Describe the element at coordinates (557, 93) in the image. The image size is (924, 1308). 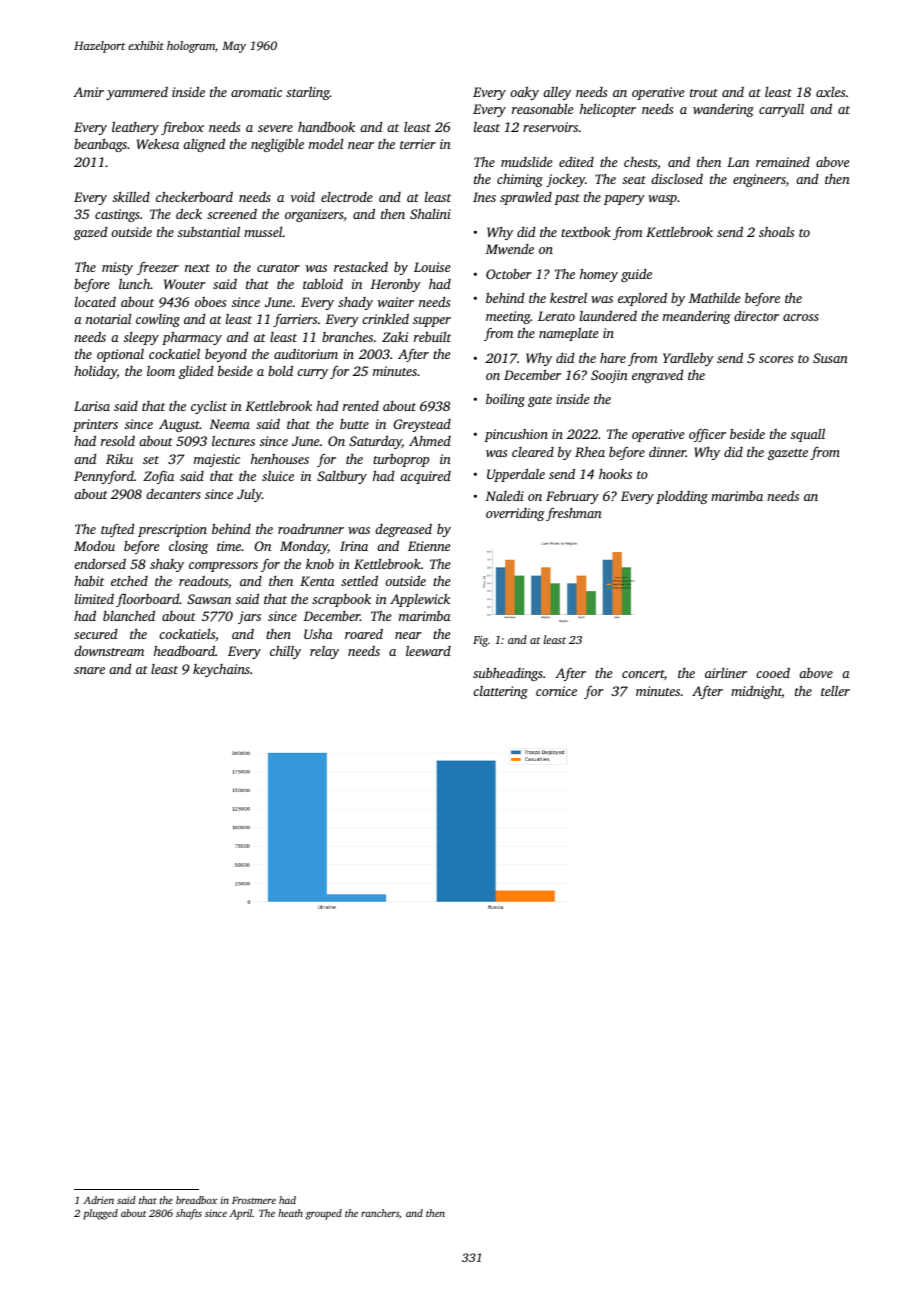
I see `alley` at that location.
